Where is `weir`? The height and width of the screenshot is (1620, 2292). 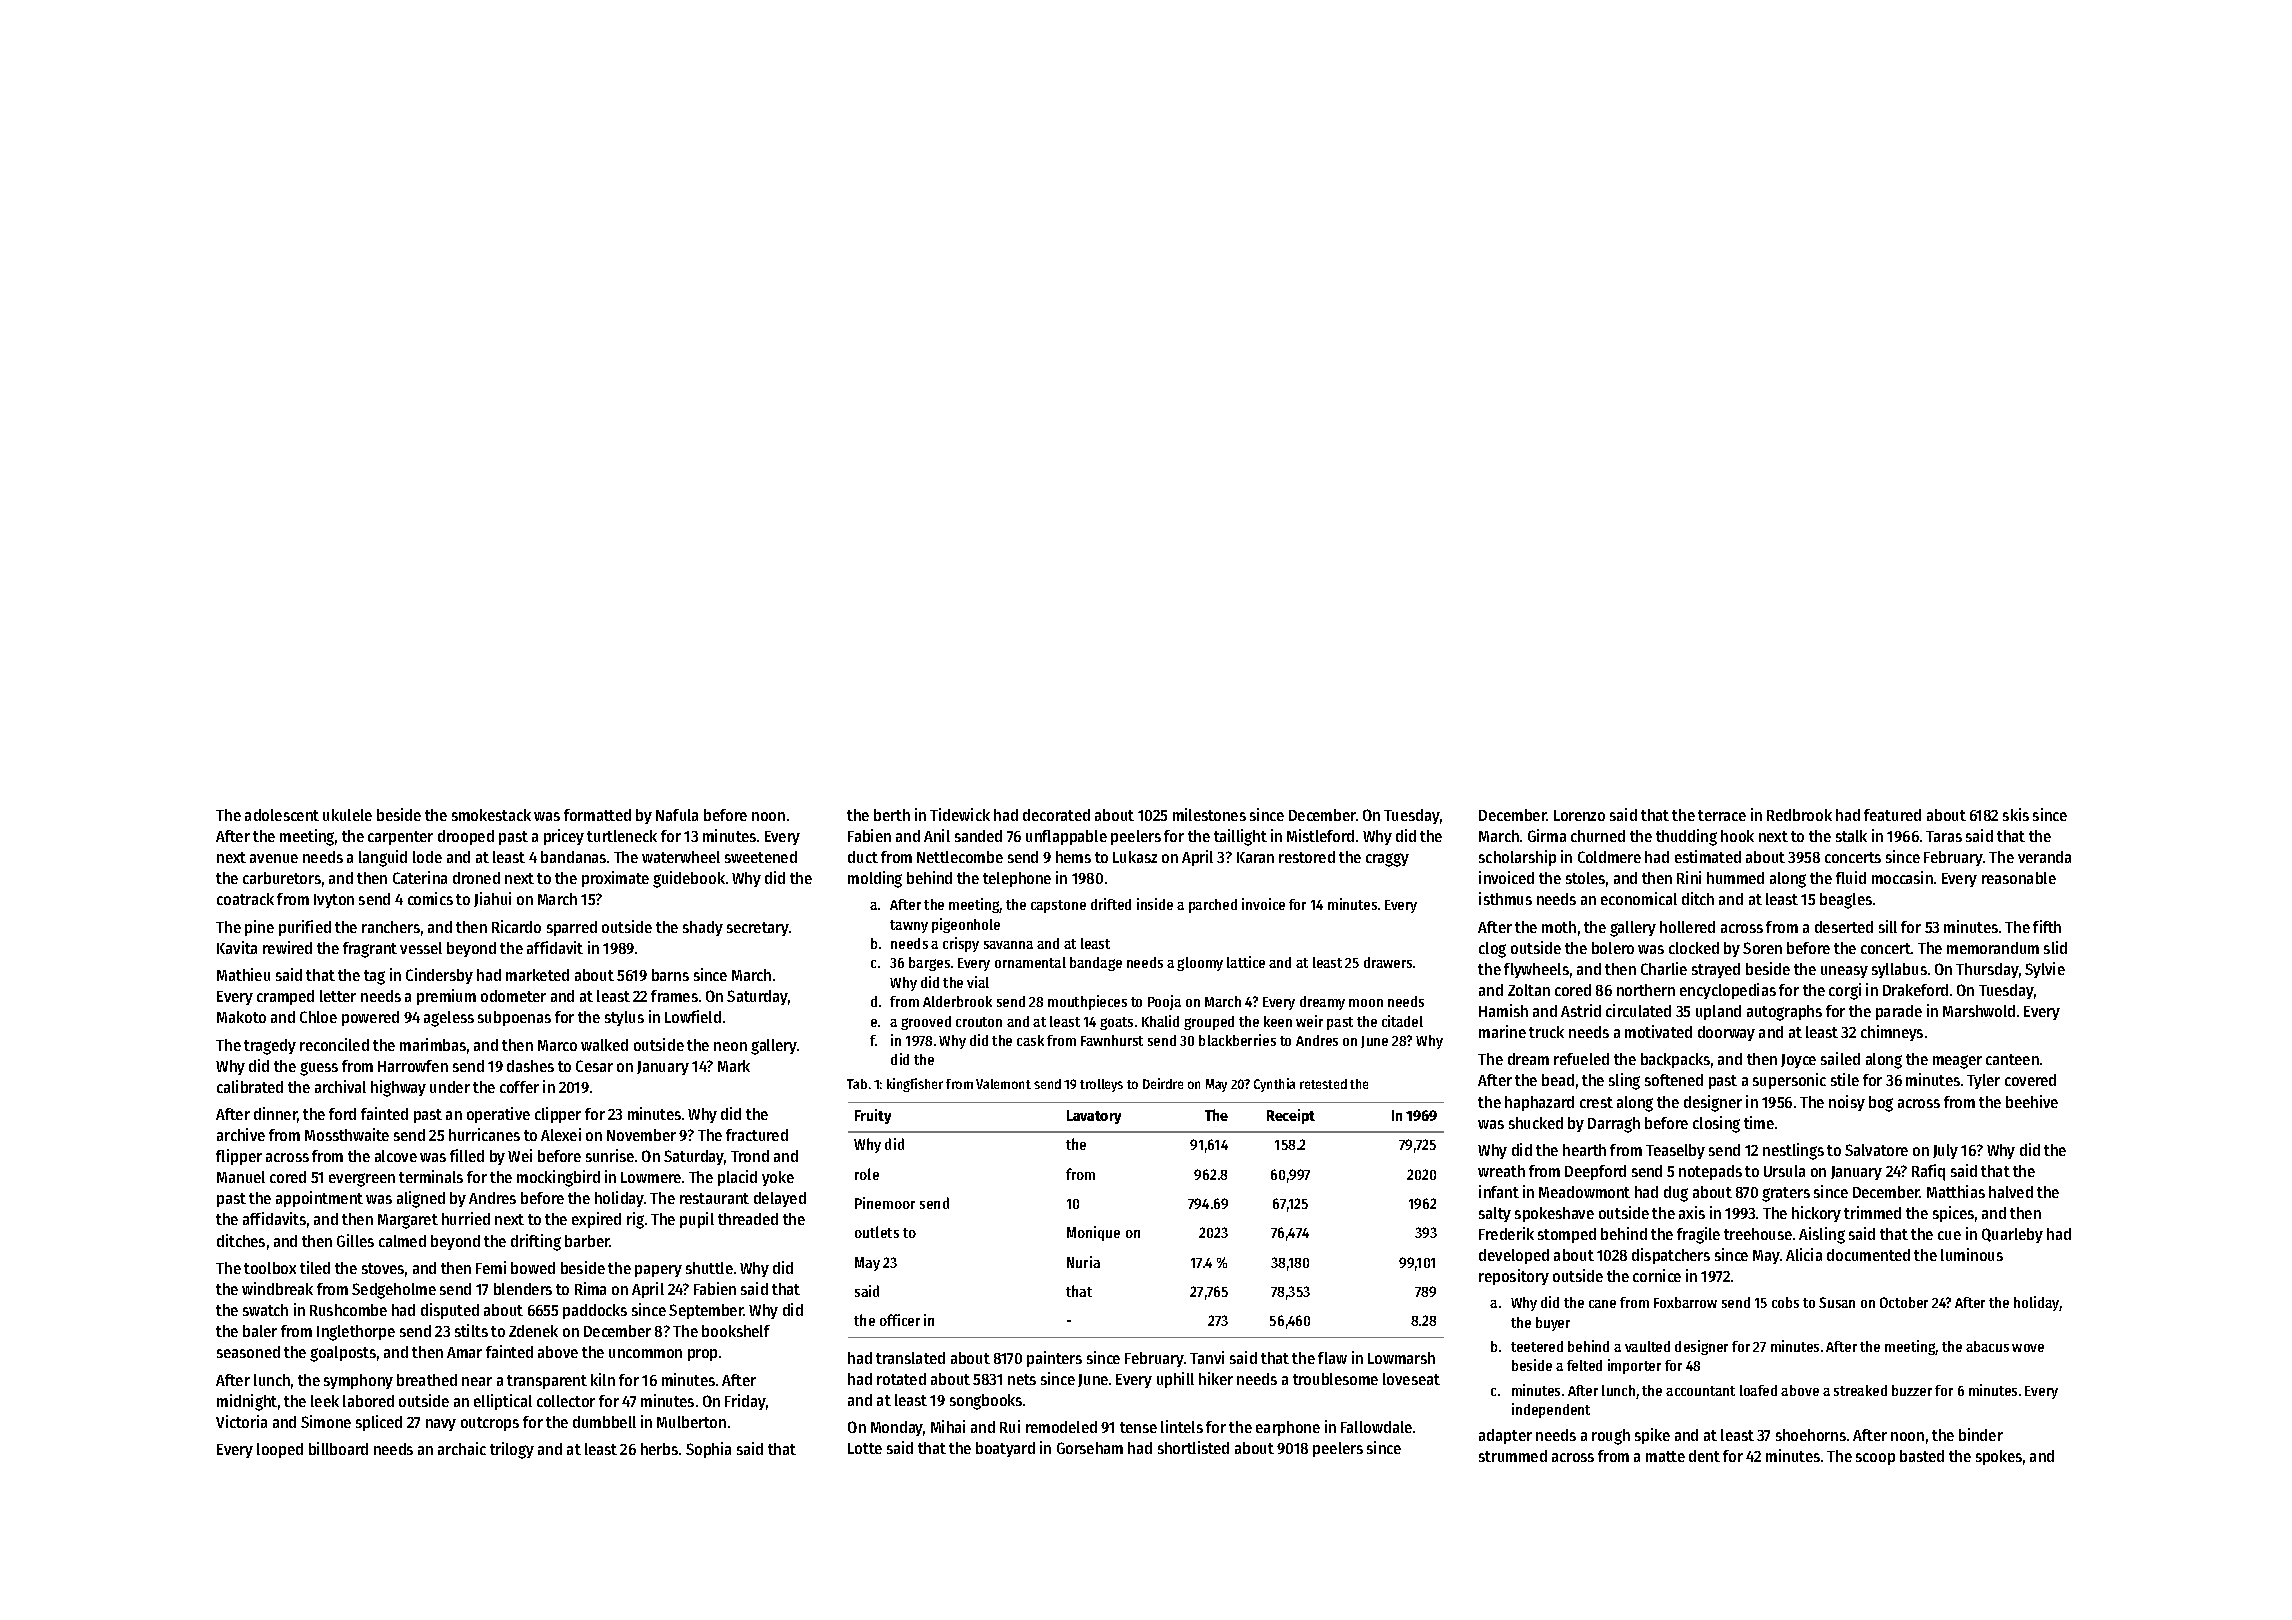
weir is located at coordinates (1309, 1021).
